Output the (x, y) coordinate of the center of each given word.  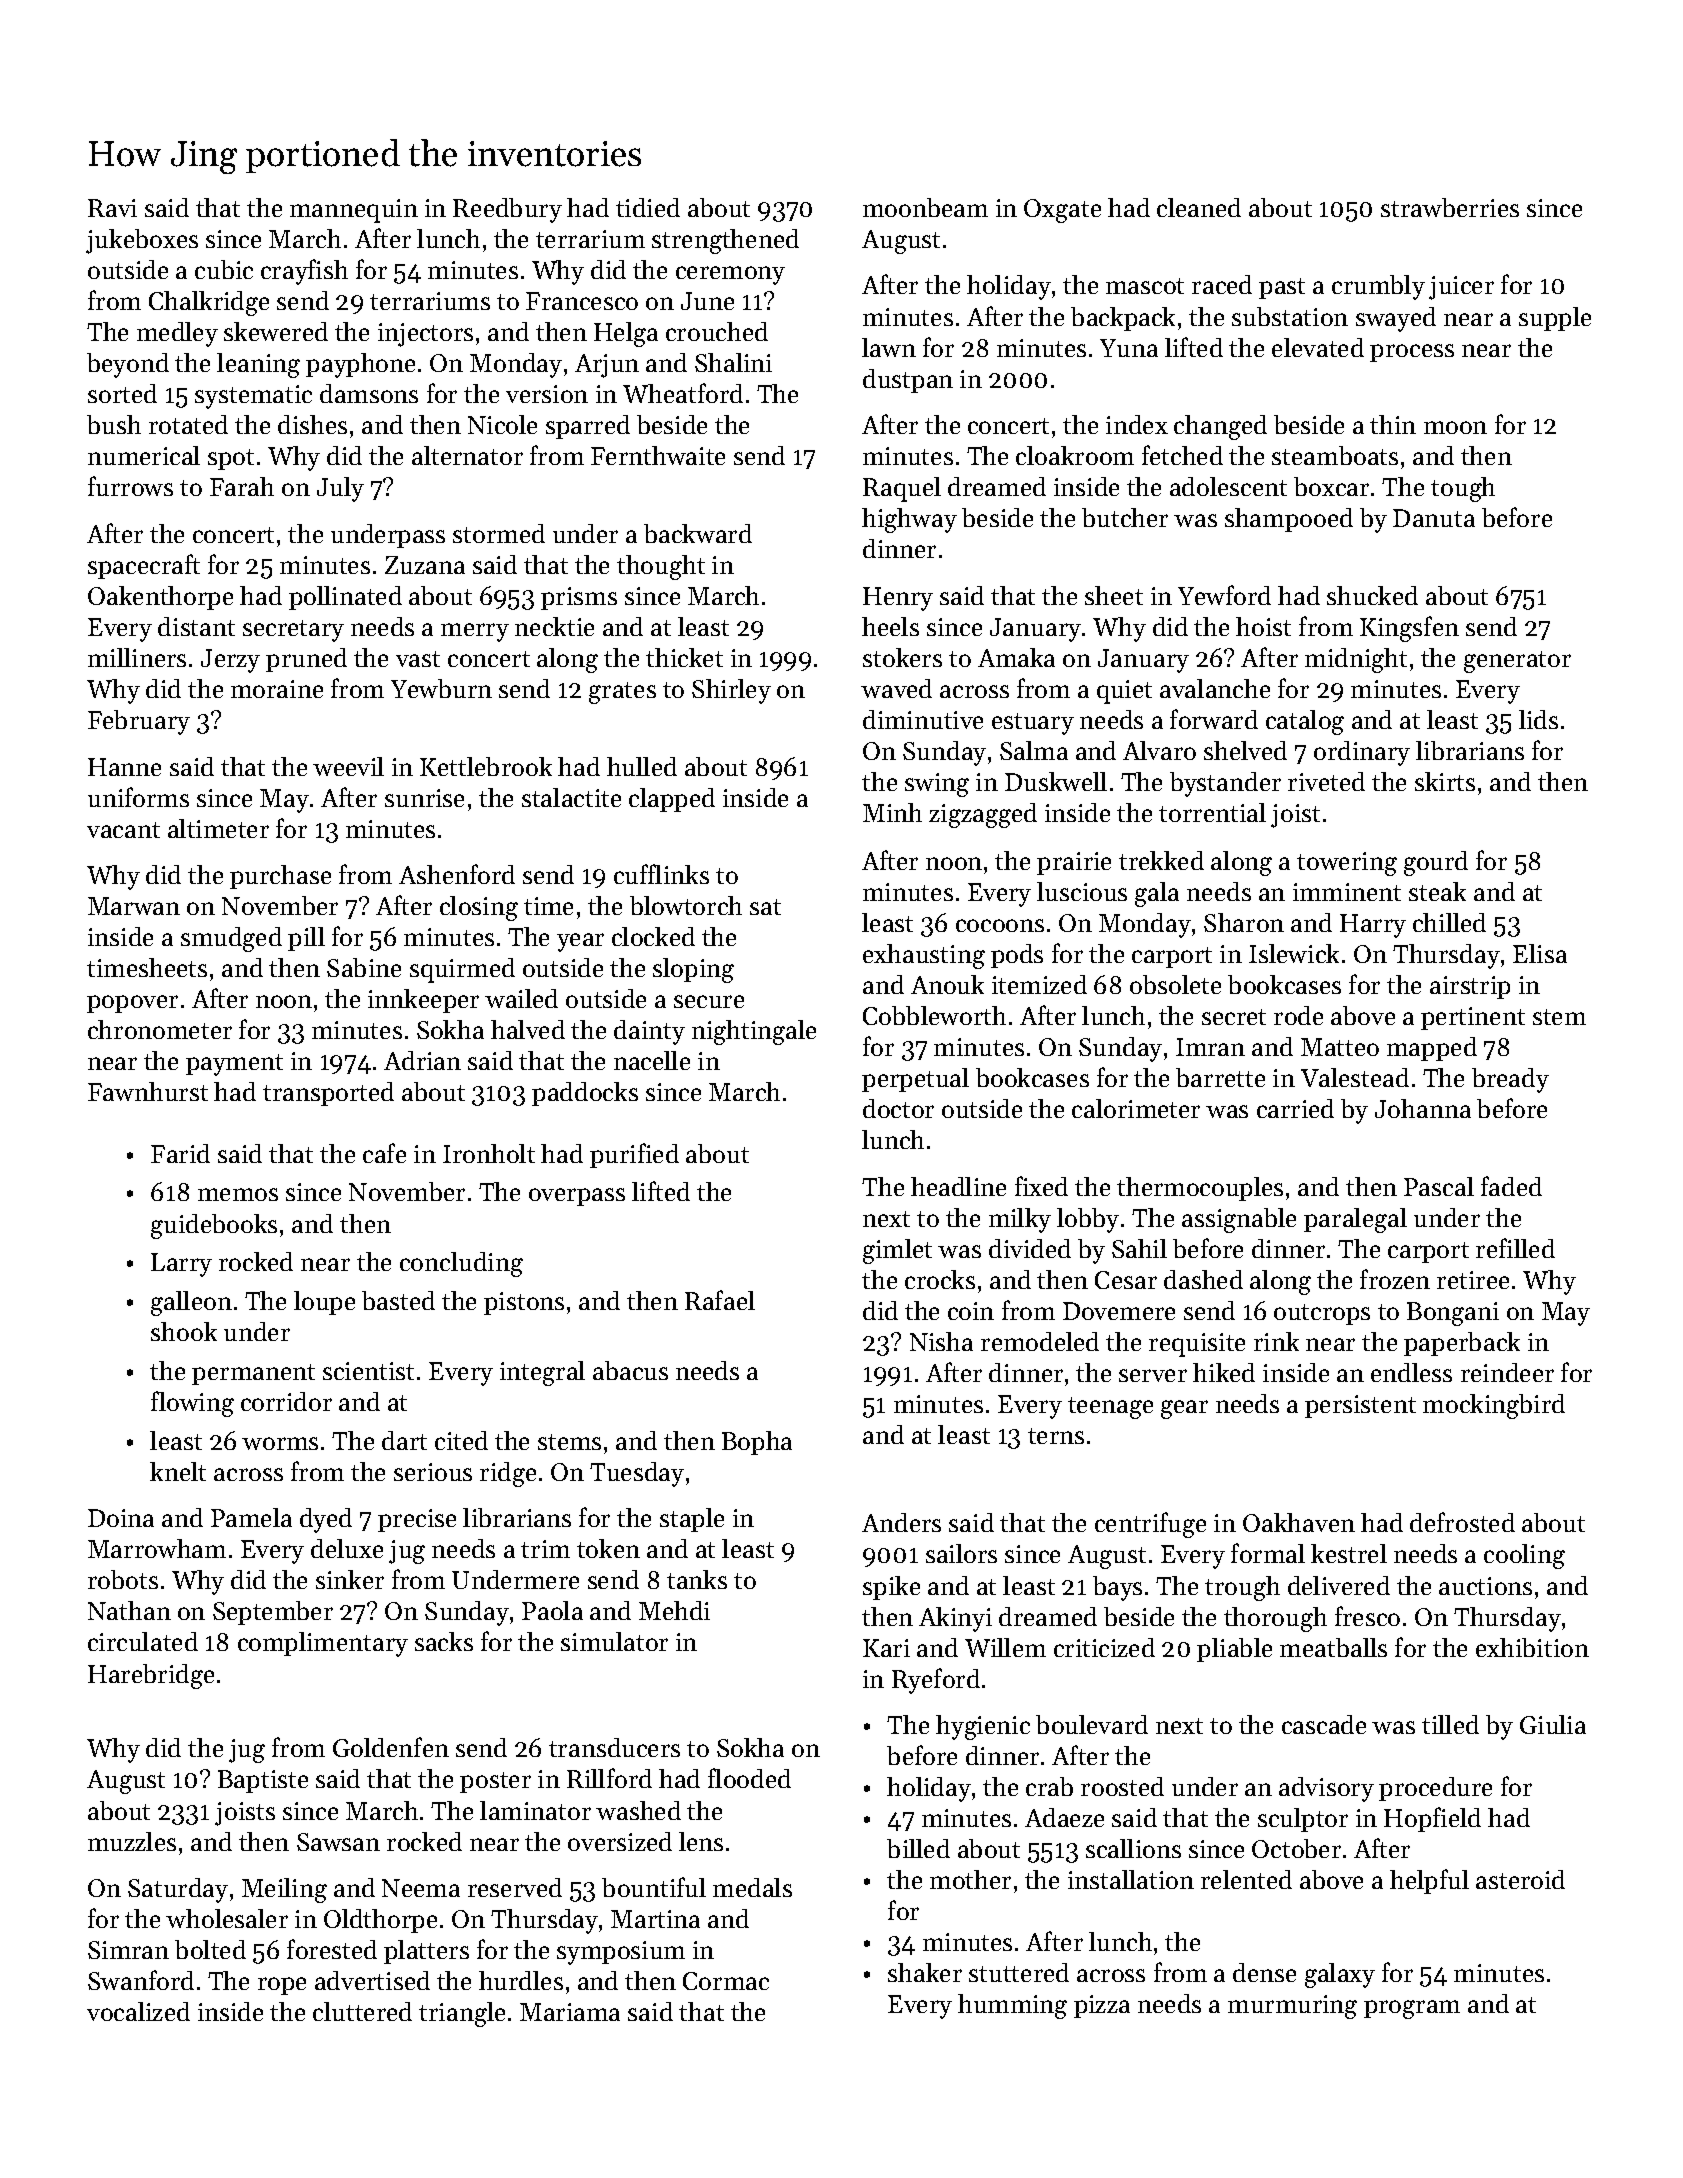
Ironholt (489, 1153)
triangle (462, 2014)
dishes (312, 424)
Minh (892, 812)
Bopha (757, 1443)
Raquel (902, 489)
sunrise (424, 798)
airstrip (1470, 987)
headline (958, 1186)
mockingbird (1494, 1406)
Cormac (726, 1981)
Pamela (251, 1517)
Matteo (1340, 1047)
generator (1517, 662)
